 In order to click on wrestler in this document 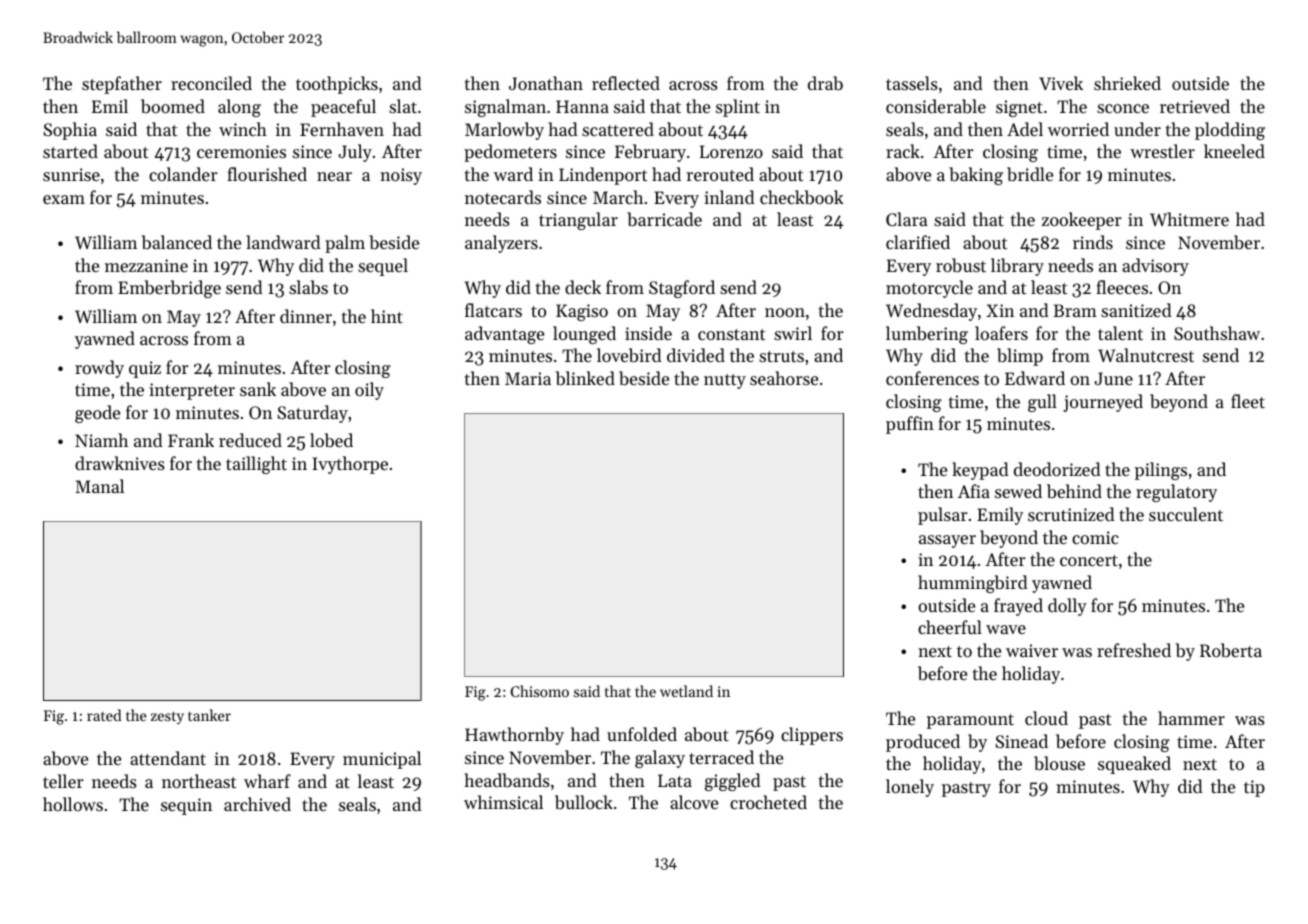, I will do `click(1162, 151)`.
